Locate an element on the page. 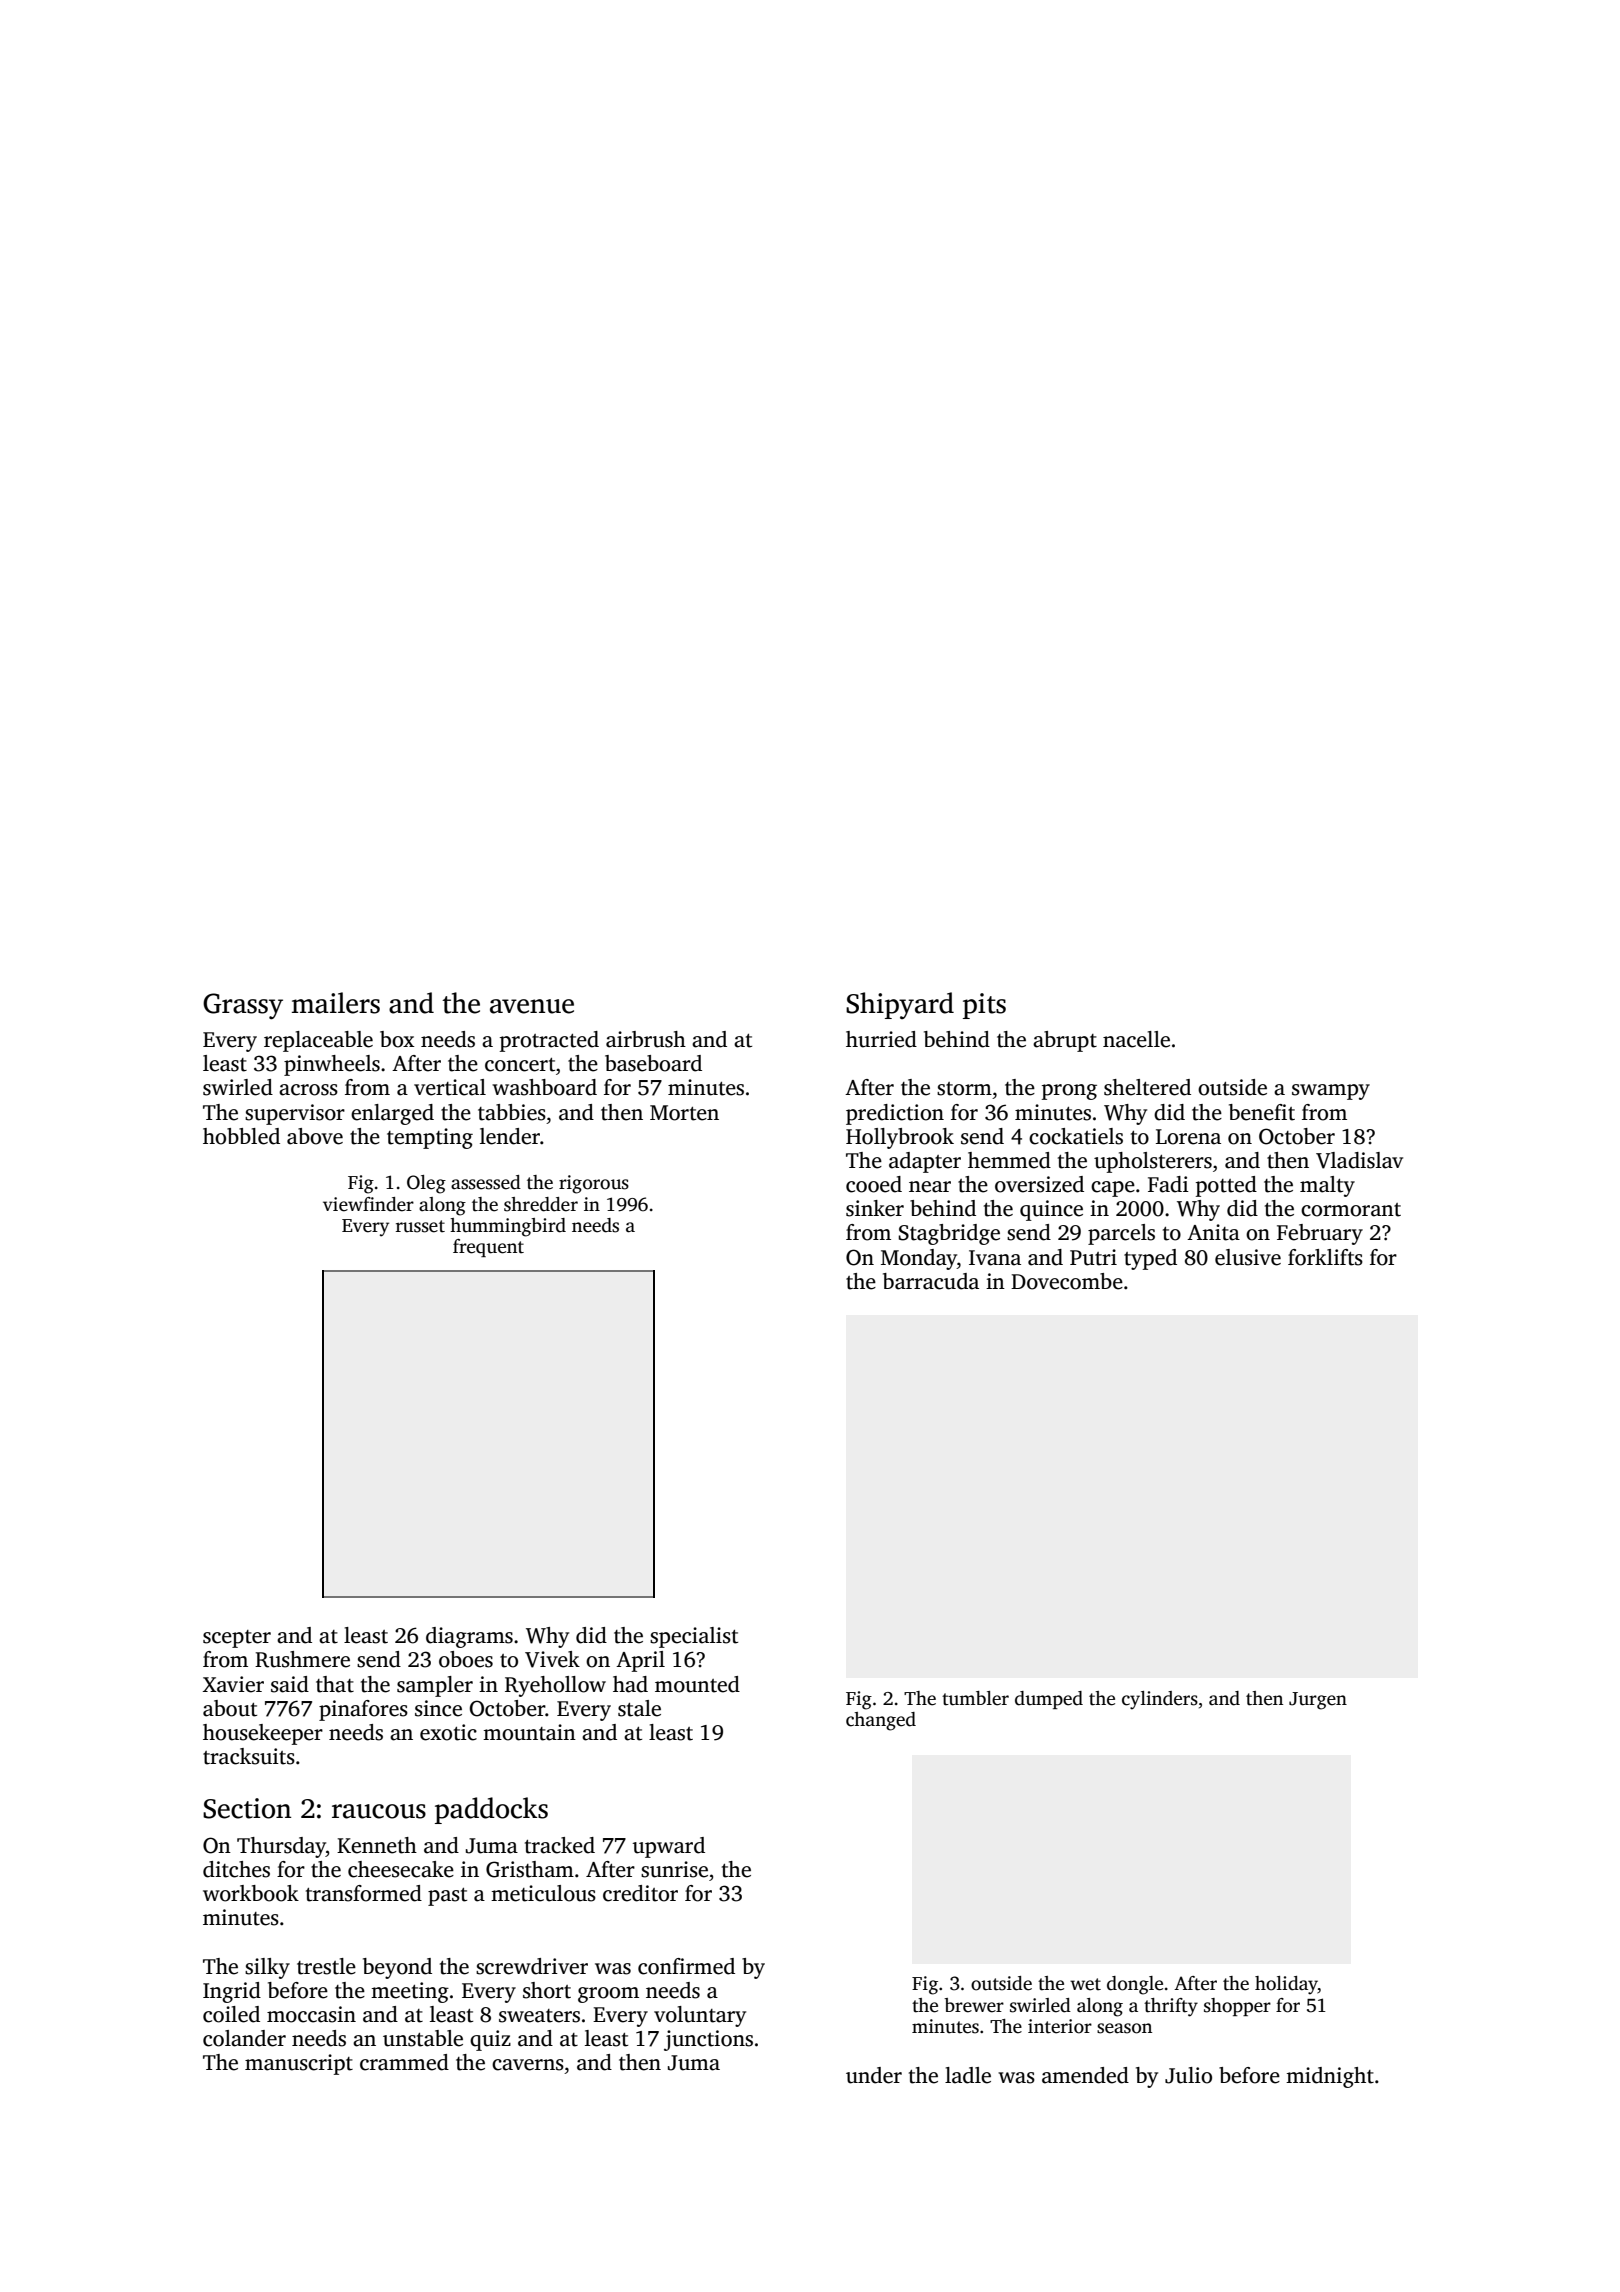 This image has height=2292, width=1620. sinker is located at coordinates (875, 1208).
